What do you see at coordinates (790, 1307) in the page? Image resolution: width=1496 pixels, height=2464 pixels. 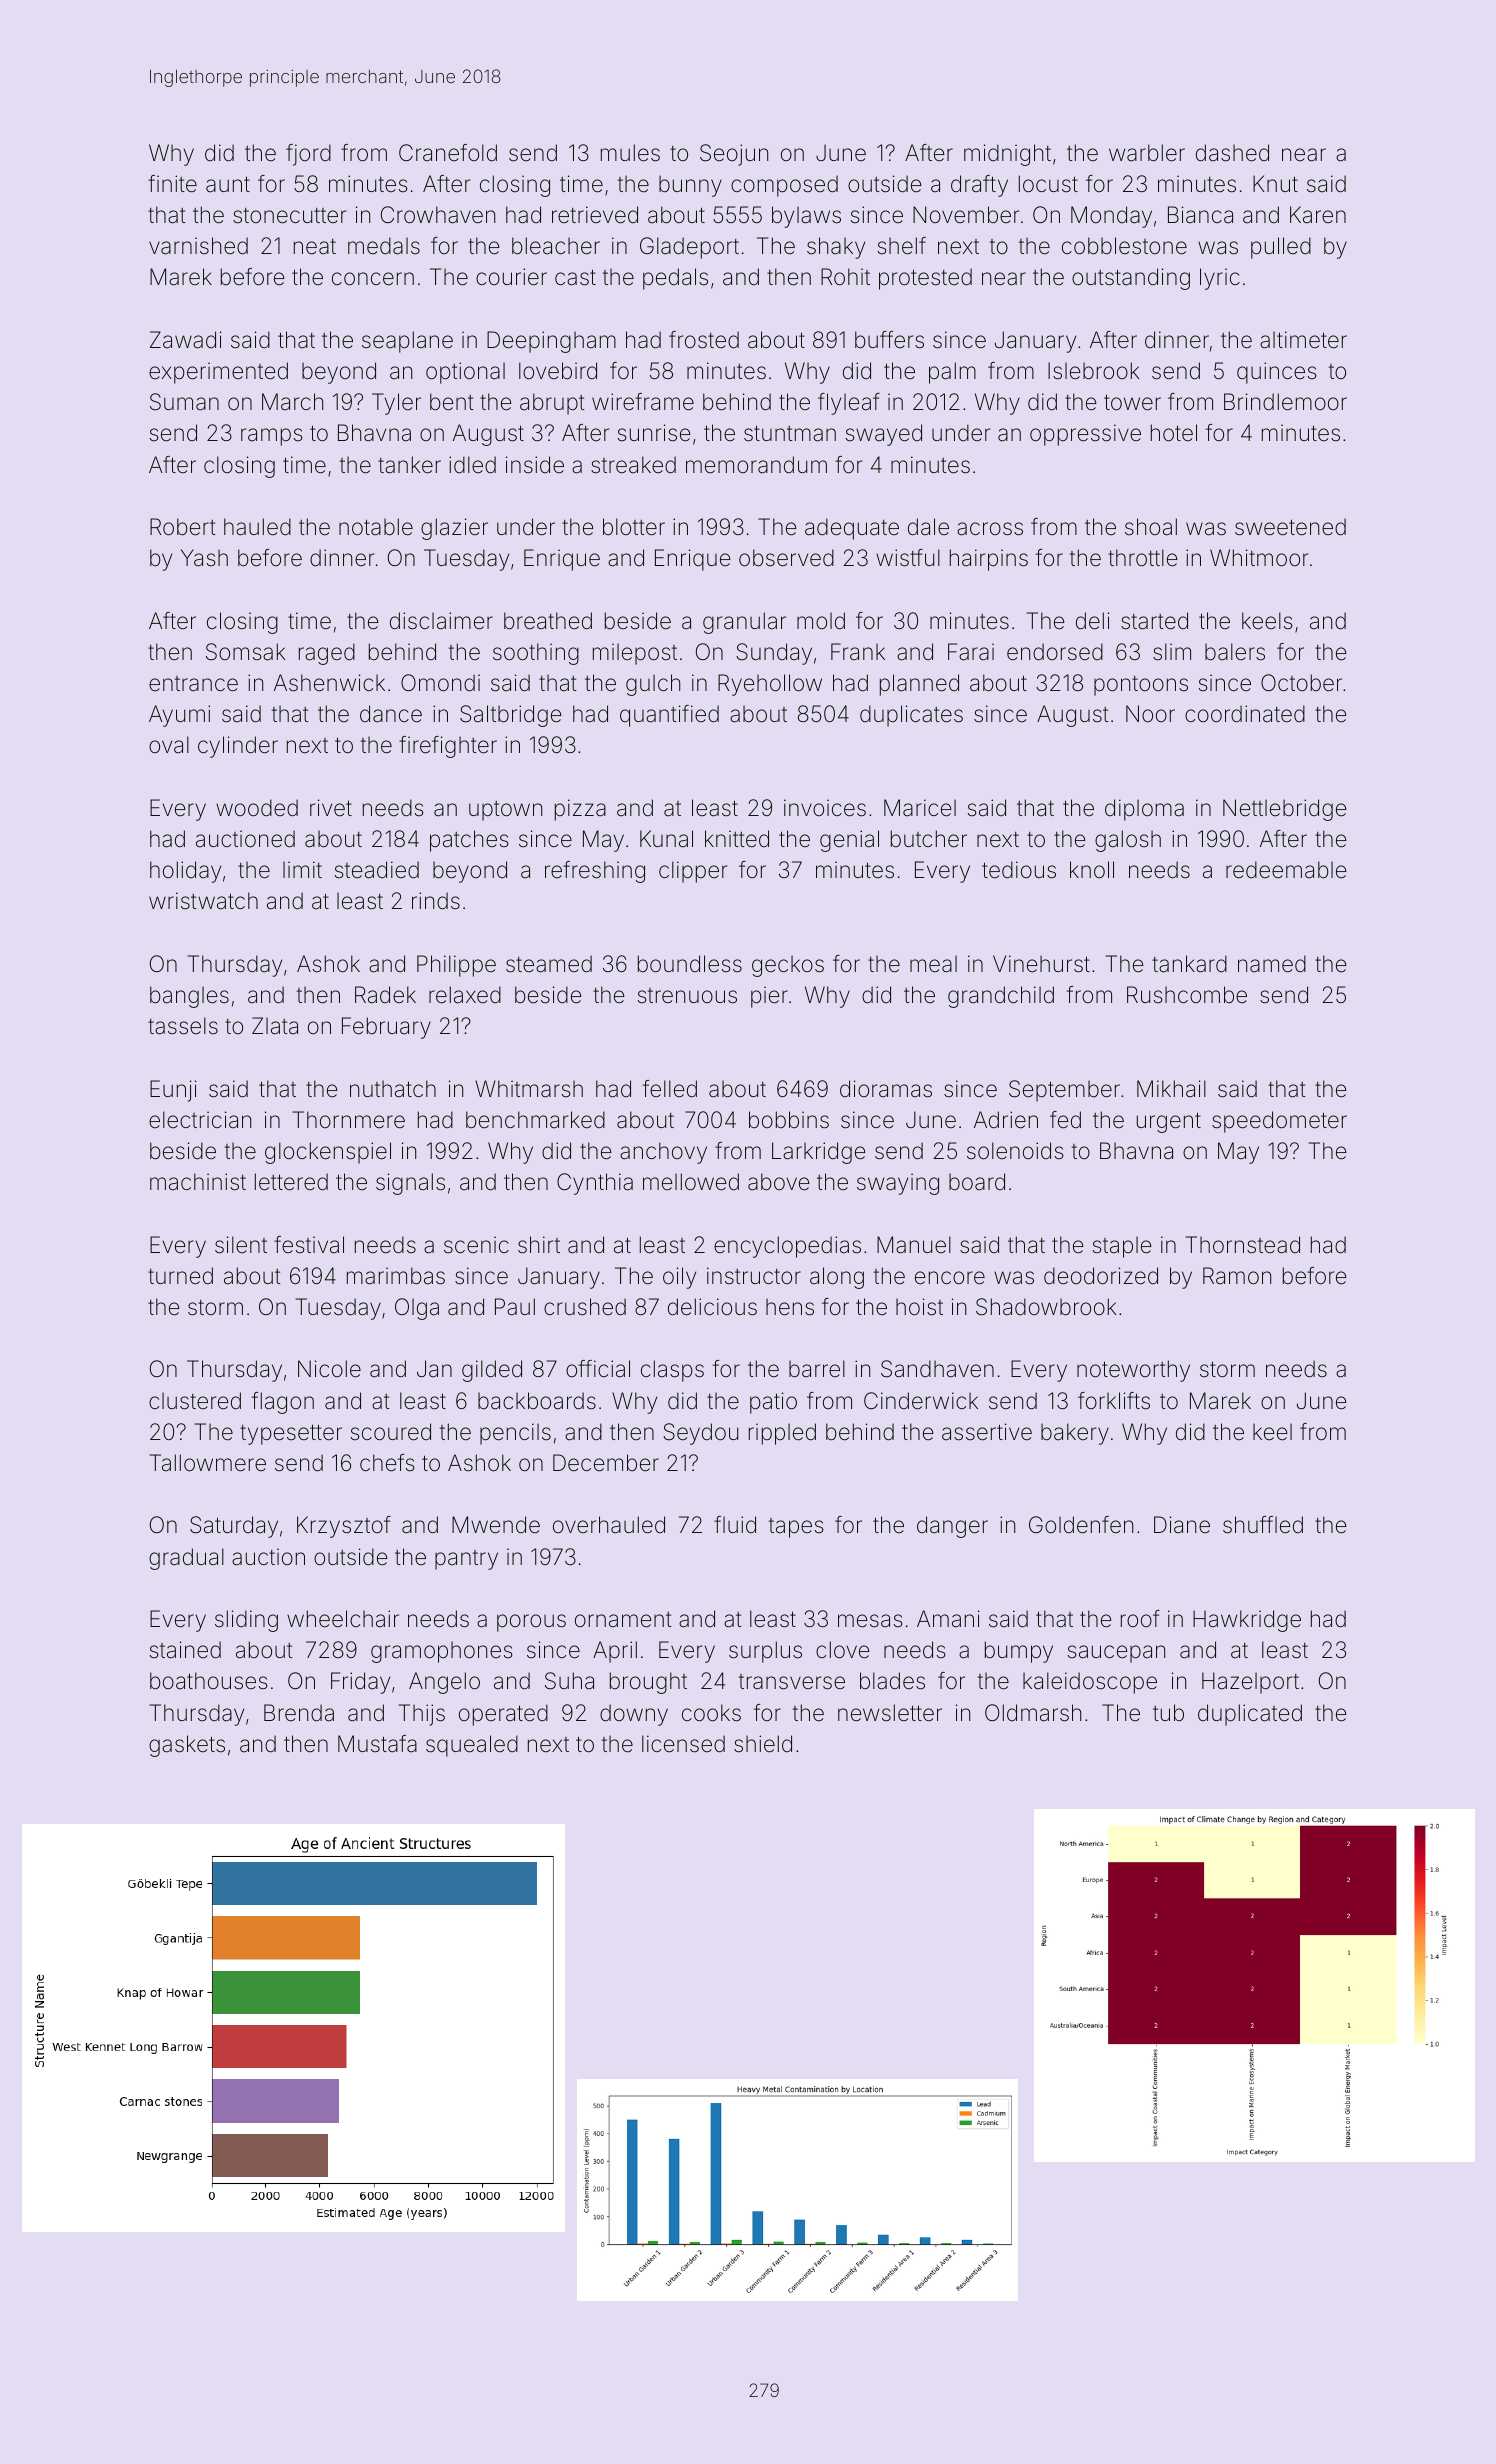 I see `hens` at bounding box center [790, 1307].
